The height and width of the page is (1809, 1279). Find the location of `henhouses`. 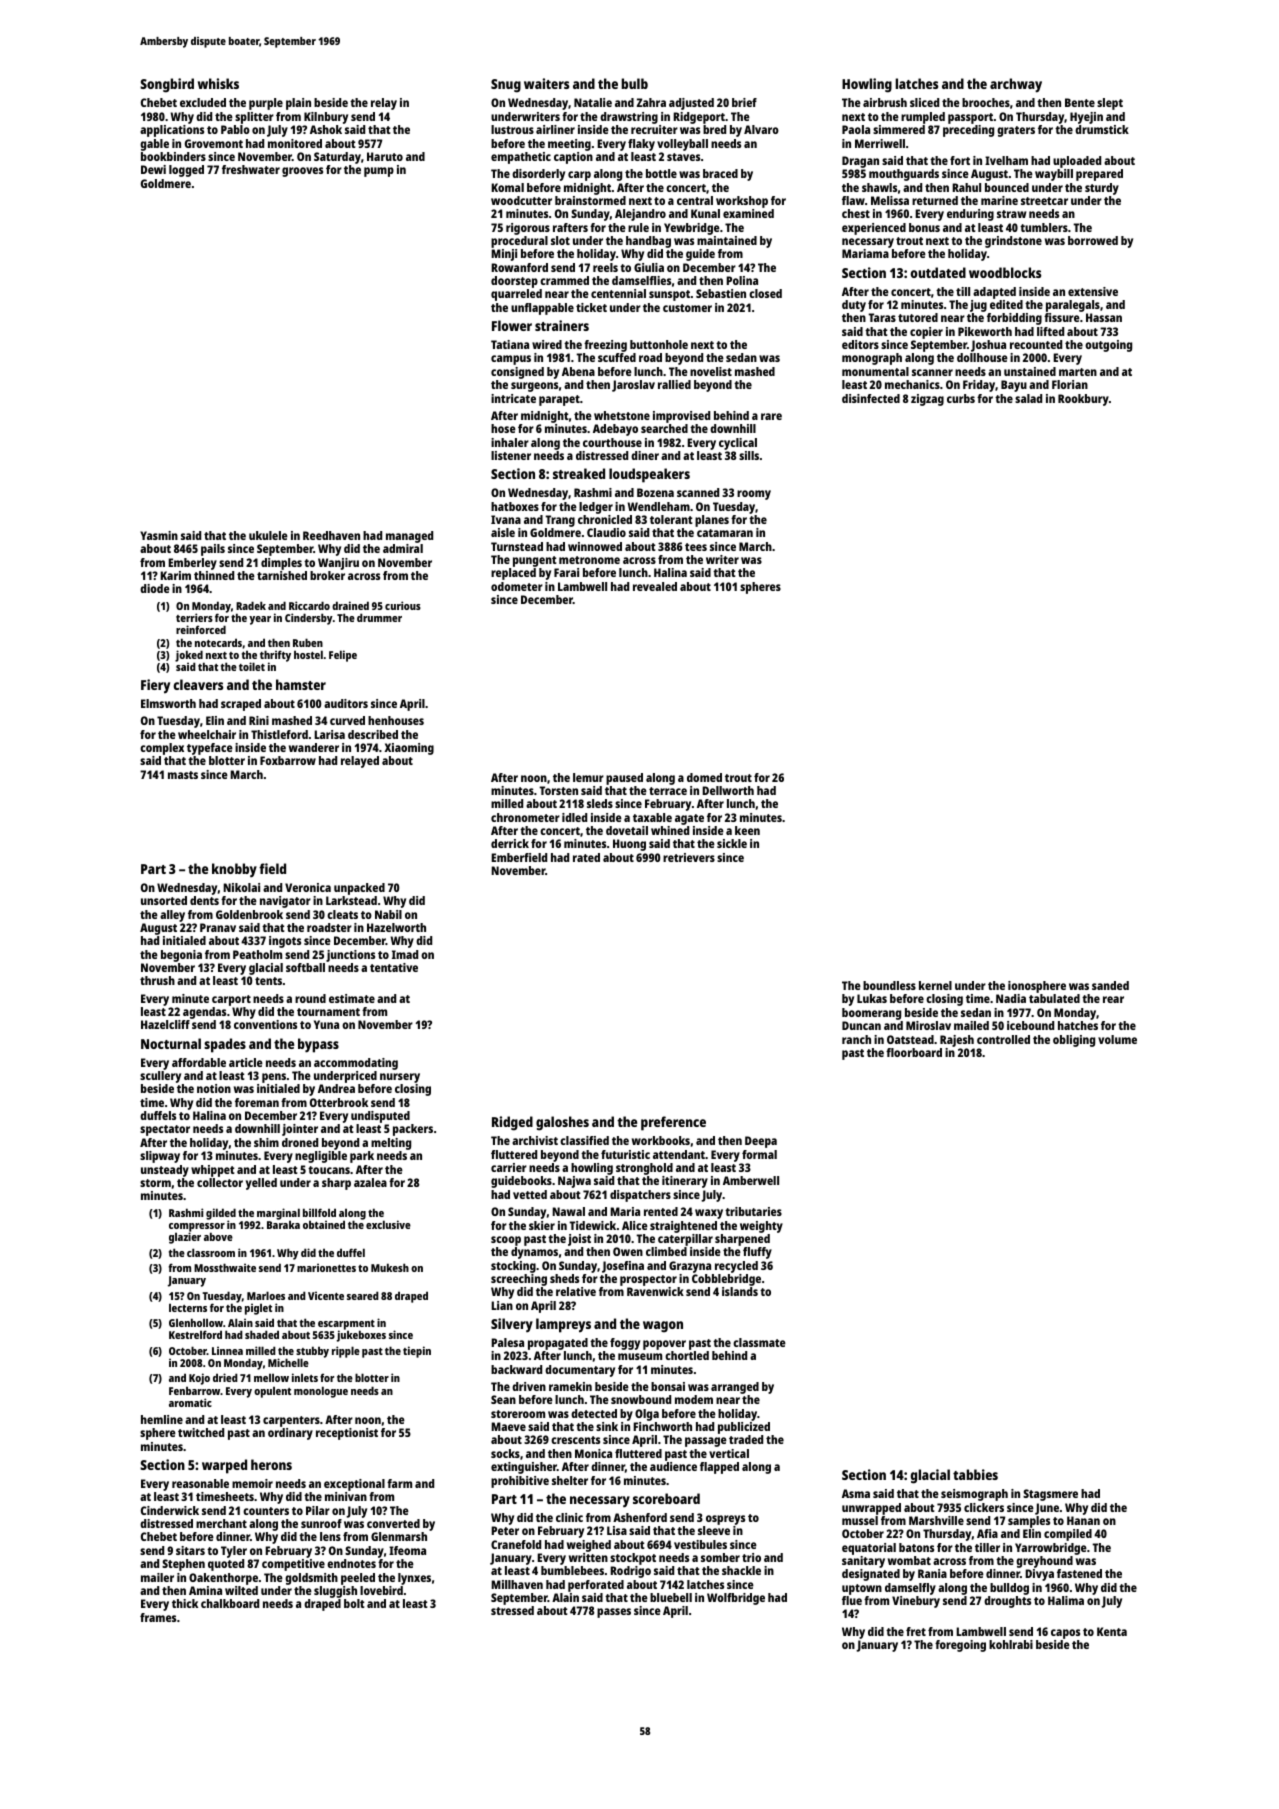

henhouses is located at coordinates (396, 720).
